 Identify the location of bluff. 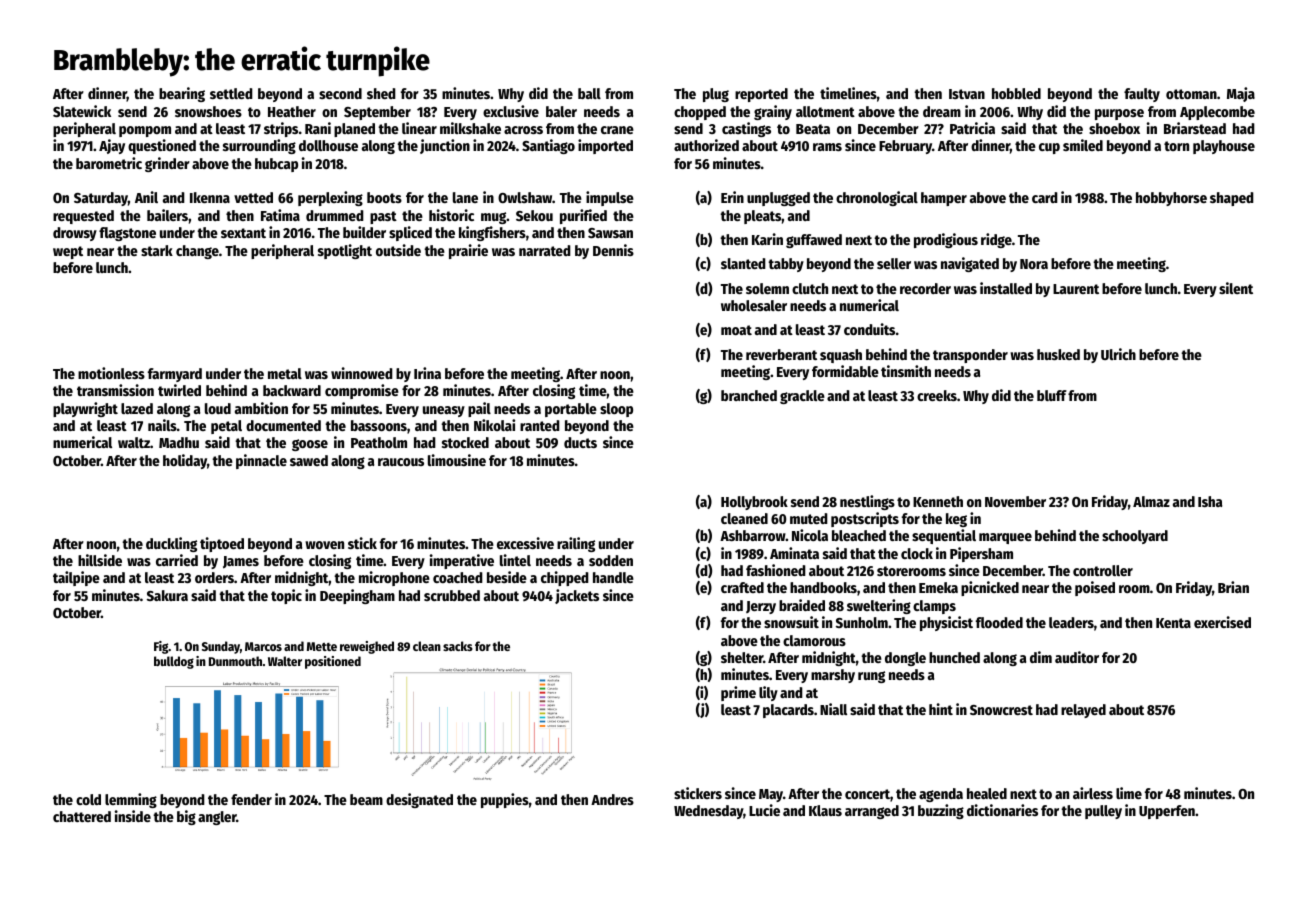
(1052, 395).
